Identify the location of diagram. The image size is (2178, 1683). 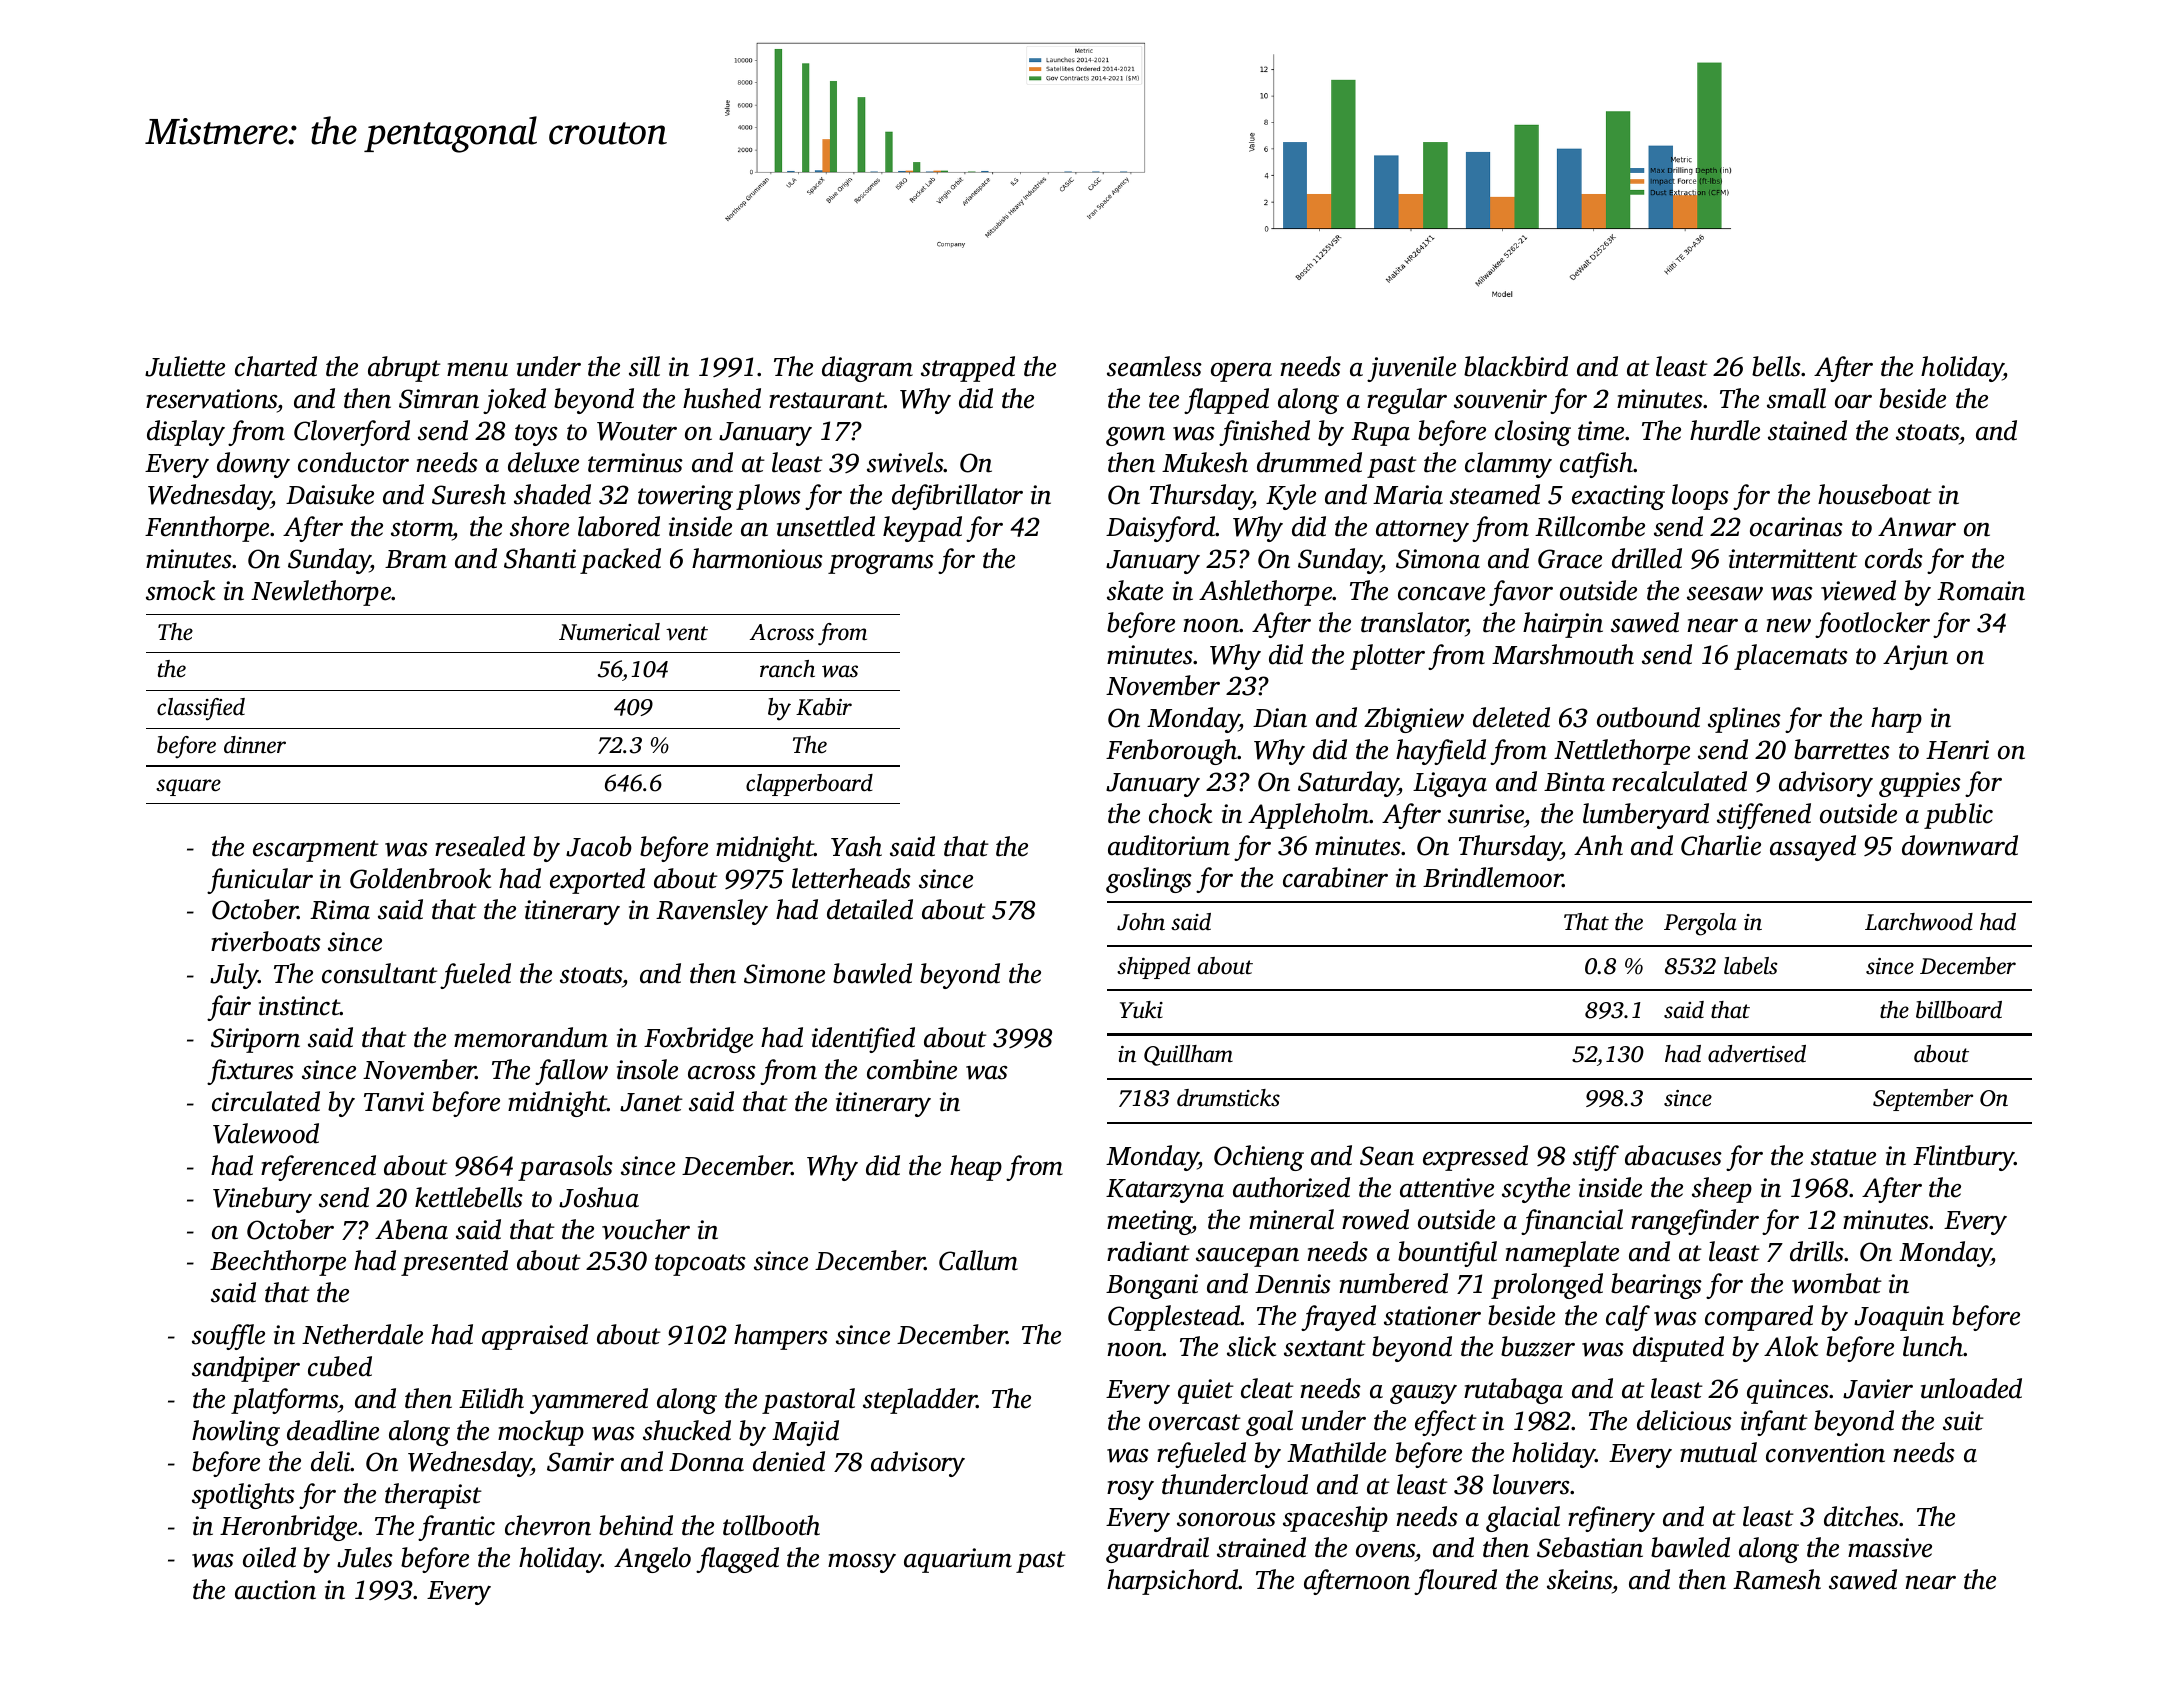
(867, 369).
